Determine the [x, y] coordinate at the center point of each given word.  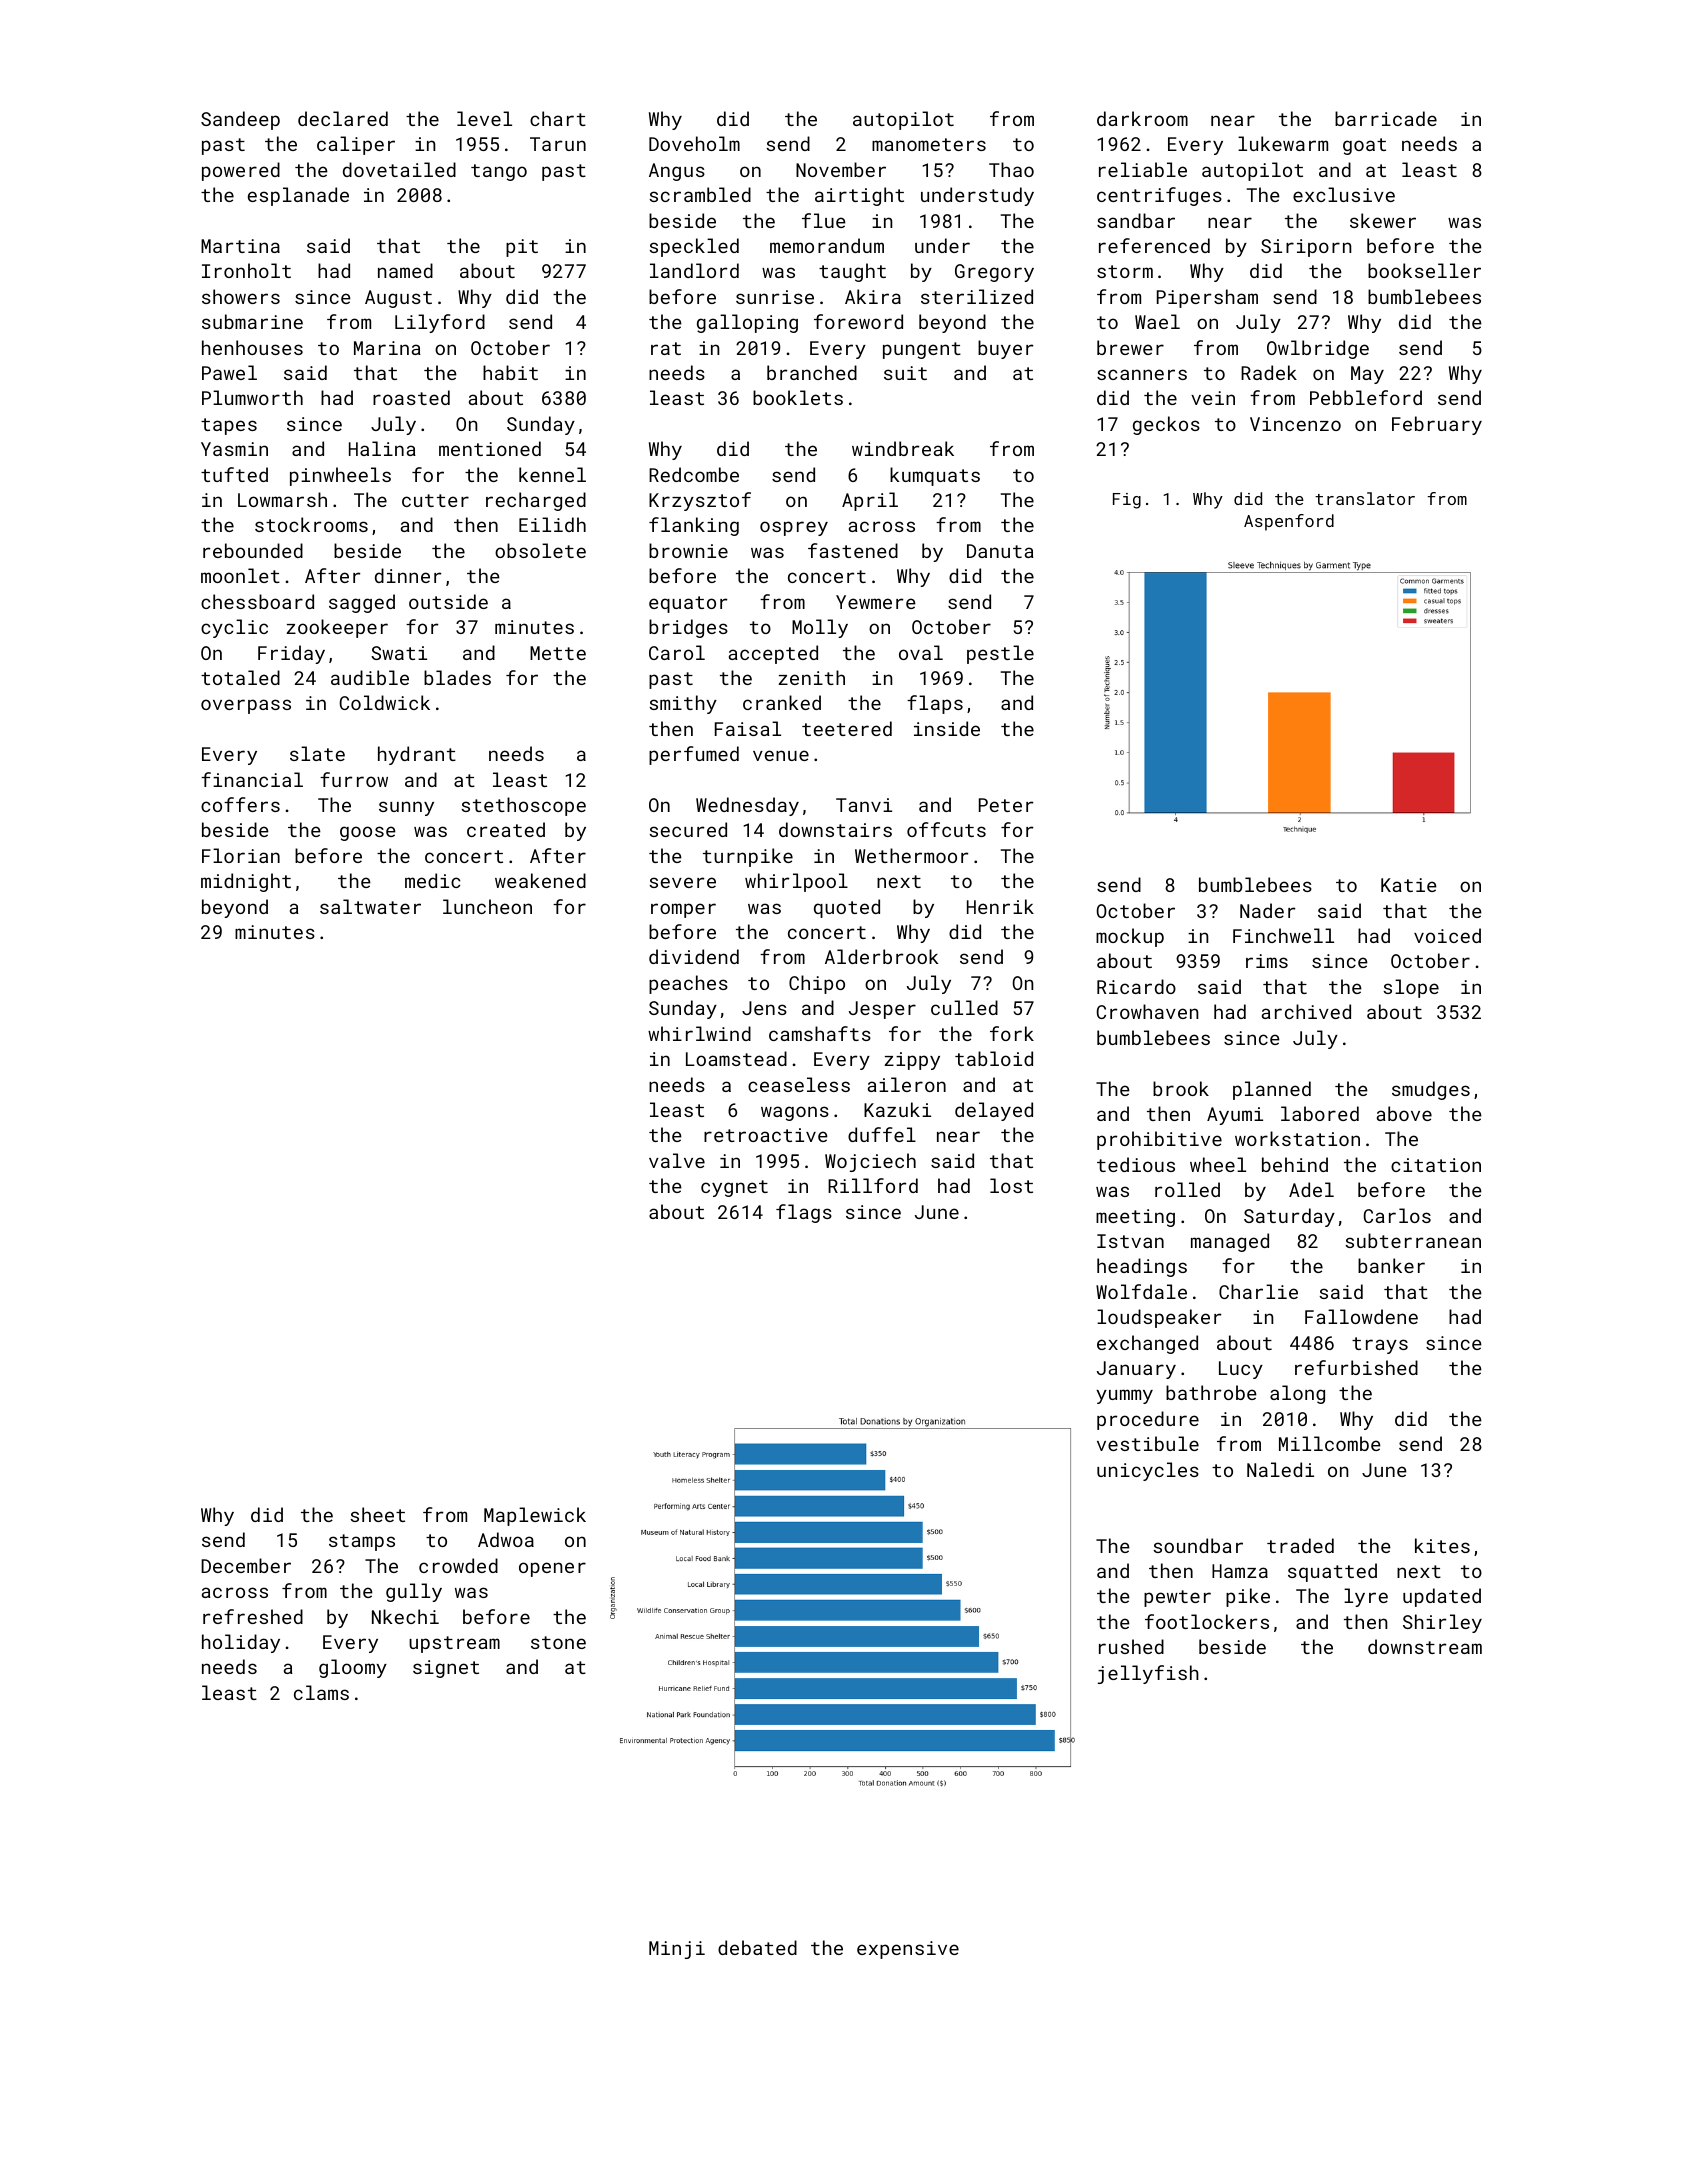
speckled [694, 247]
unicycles [1148, 1471]
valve [677, 1160]
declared [343, 118]
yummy [1124, 1396]
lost [1011, 1185]
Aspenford [1289, 522]
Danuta [1000, 551]
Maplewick [535, 1516]
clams [321, 1692]
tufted [234, 474]
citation [1436, 1165]
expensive [908, 1950]
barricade [1386, 118]
